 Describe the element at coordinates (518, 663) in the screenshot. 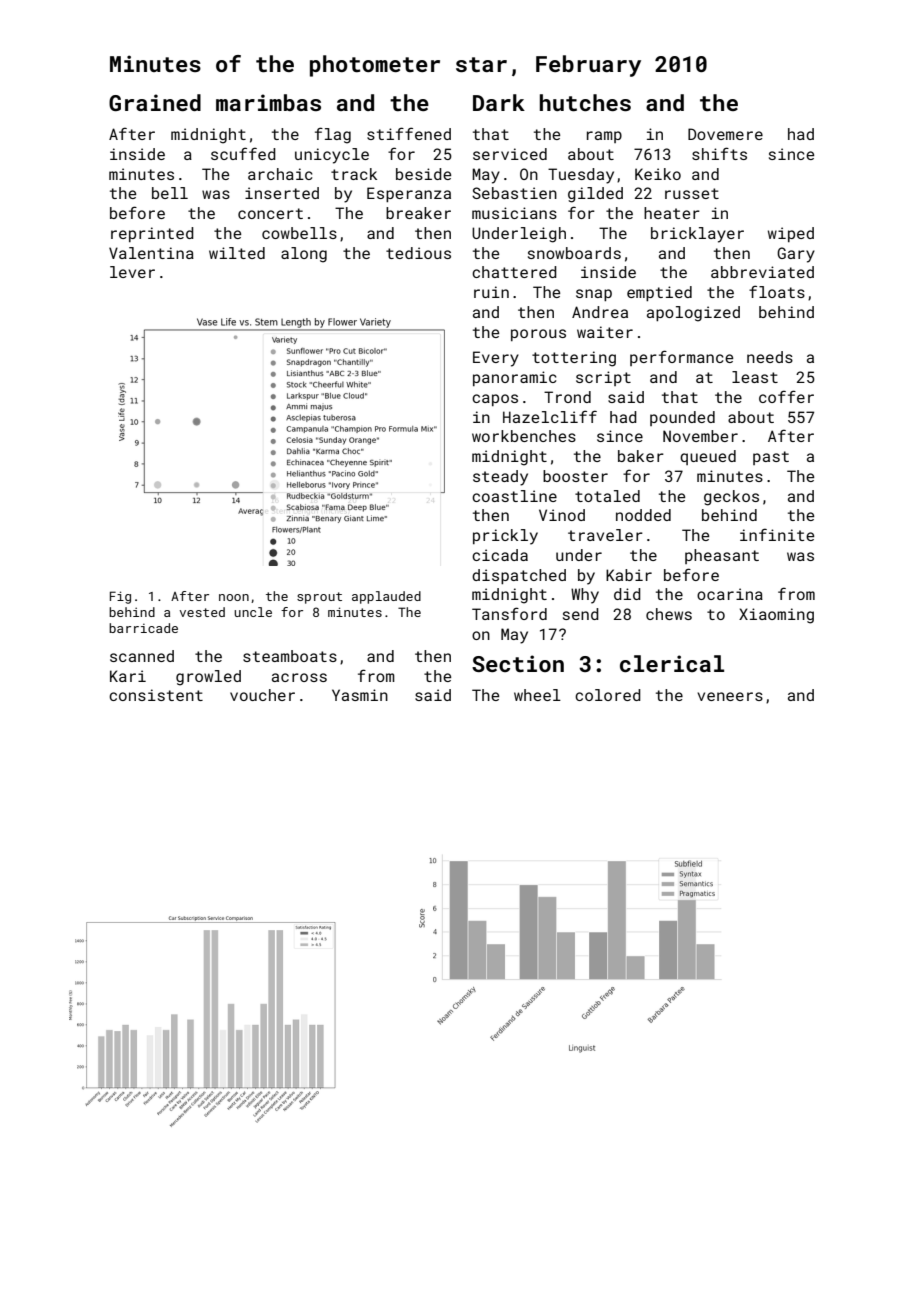

I see `Section` at that location.
